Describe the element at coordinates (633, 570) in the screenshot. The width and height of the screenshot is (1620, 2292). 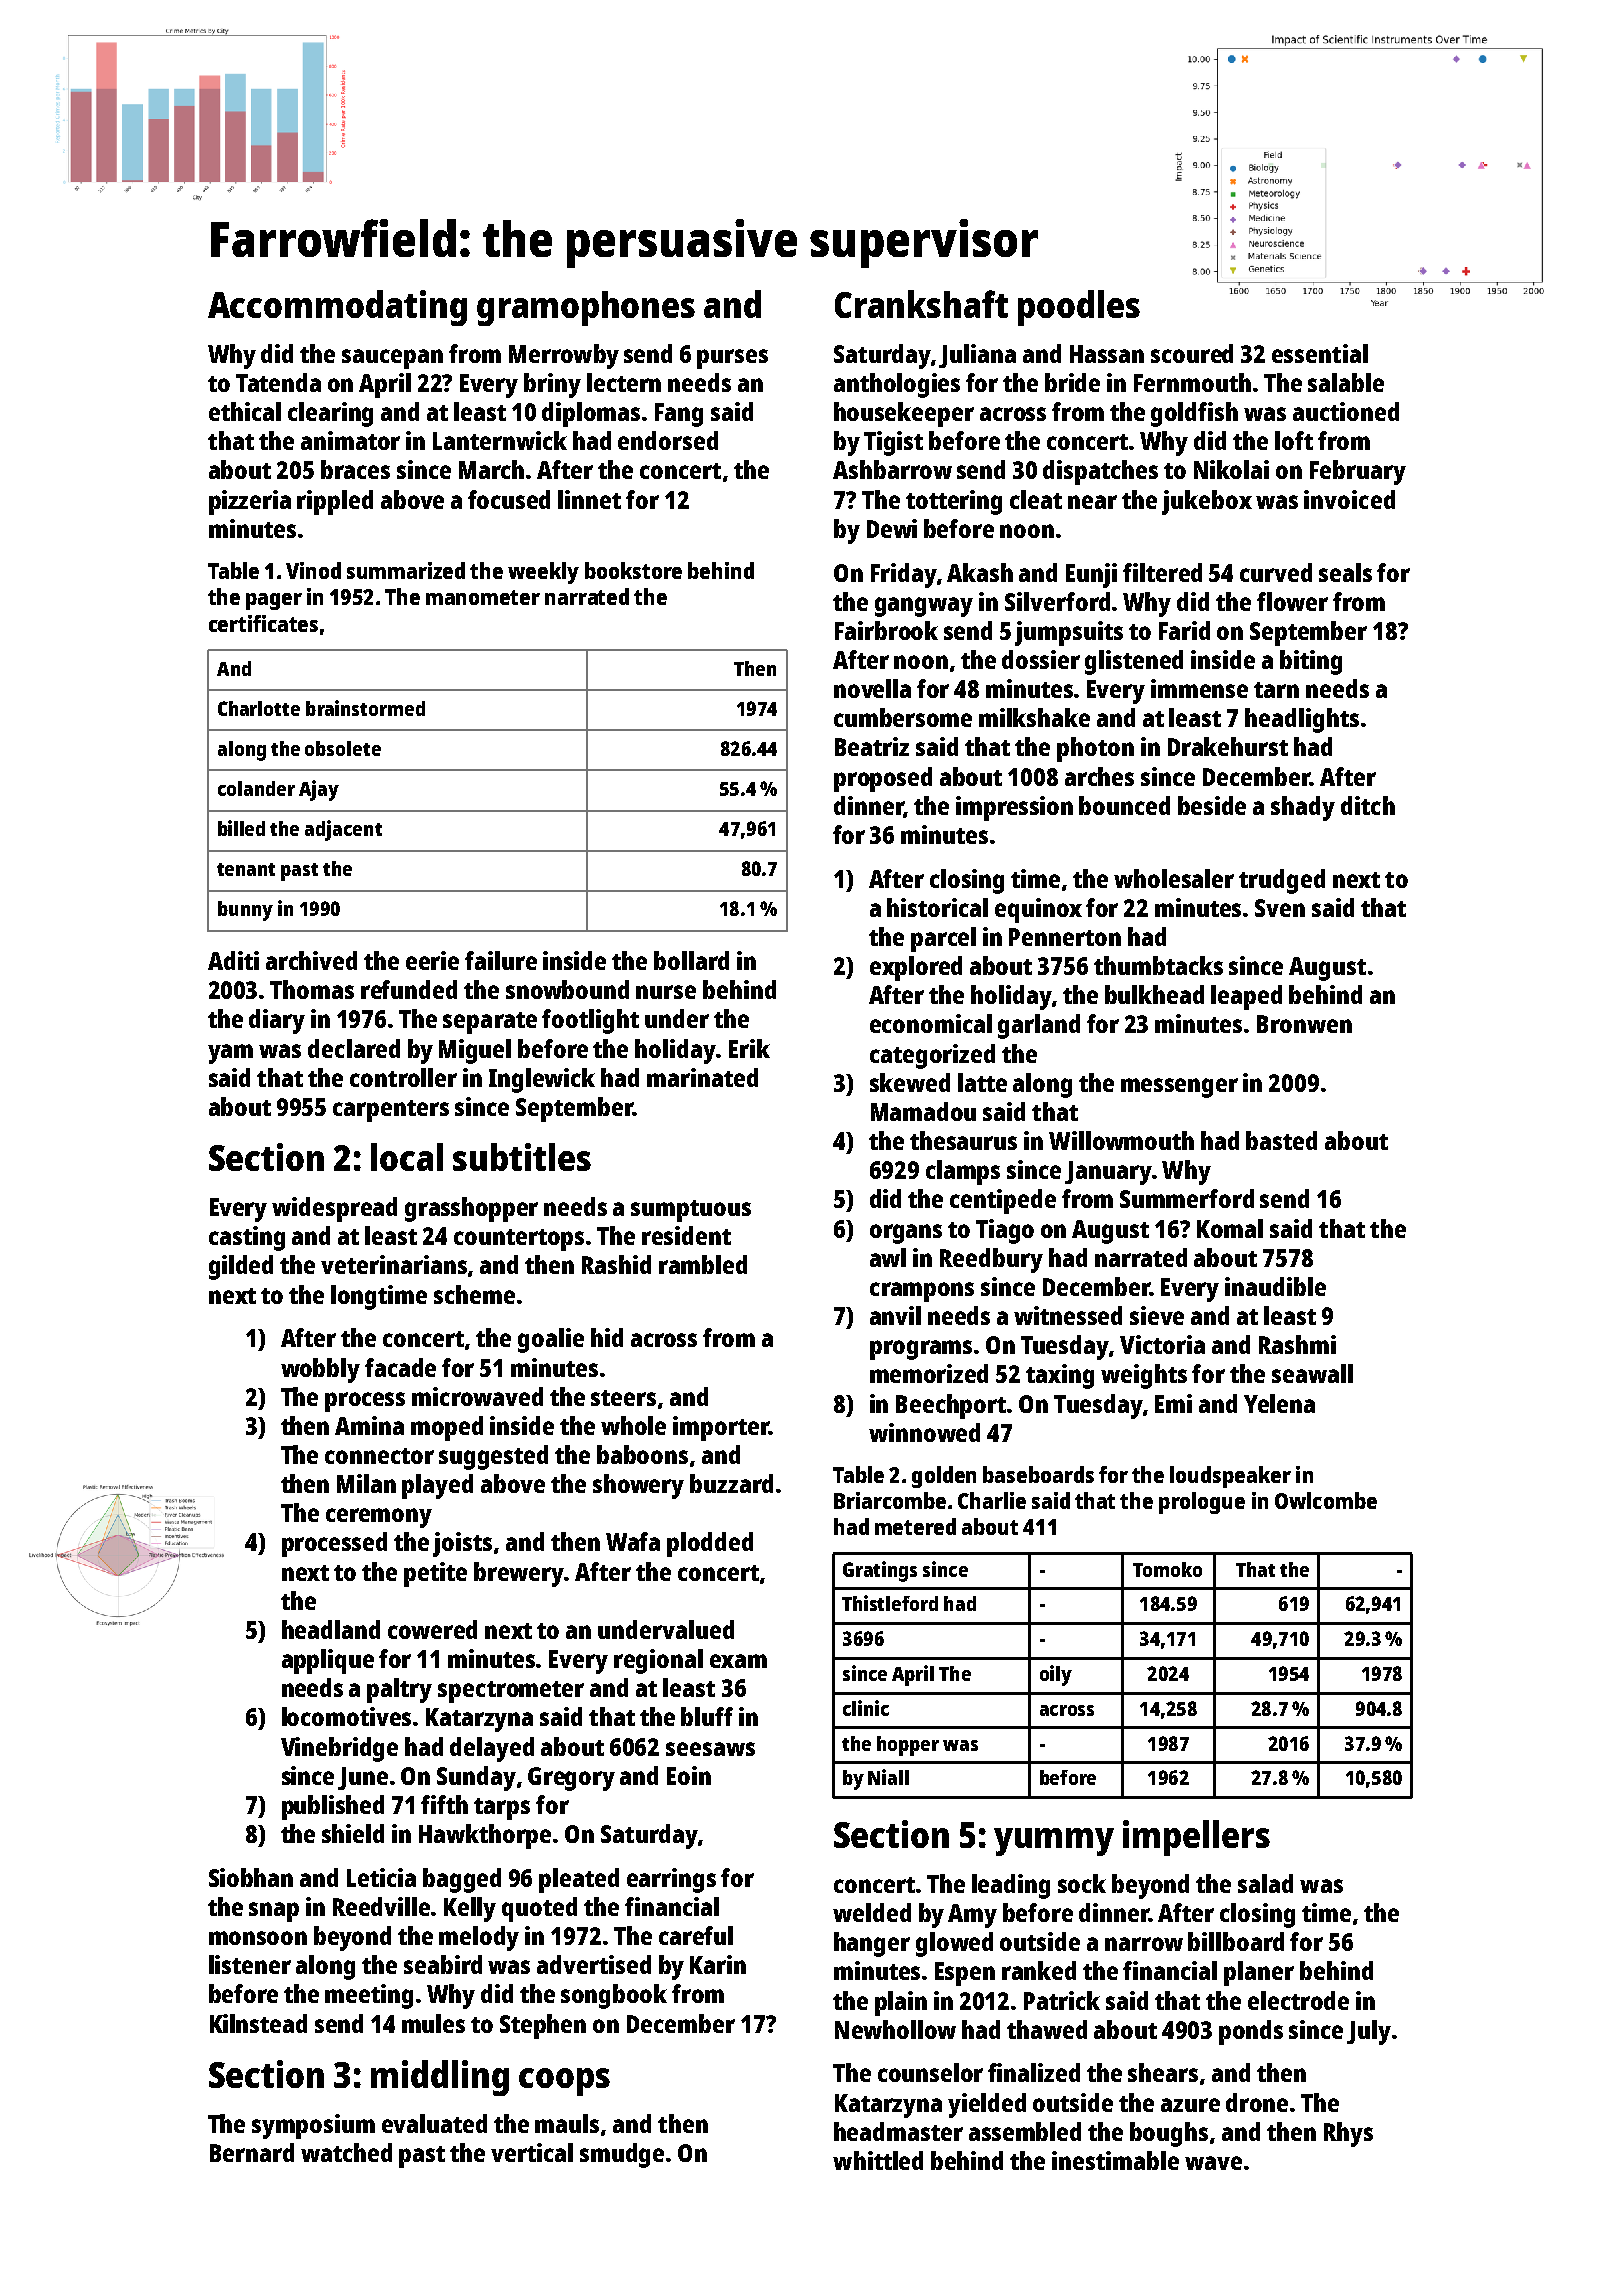
I see `bookstore` at that location.
